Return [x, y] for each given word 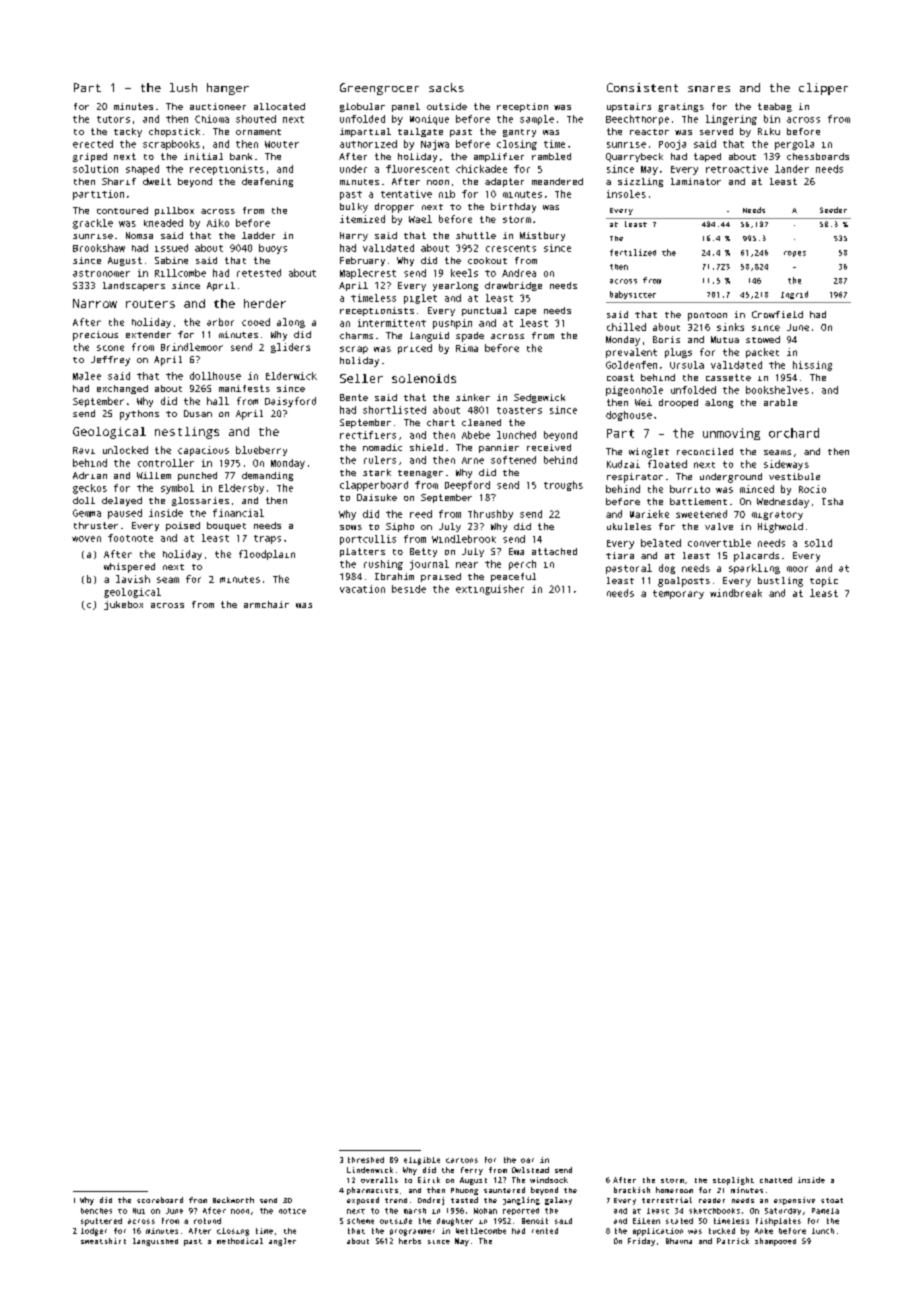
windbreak [736, 593]
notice [292, 1211]
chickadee [481, 169]
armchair [266, 604]
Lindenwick [370, 1170]
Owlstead [530, 1170]
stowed [763, 339]
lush [183, 87]
